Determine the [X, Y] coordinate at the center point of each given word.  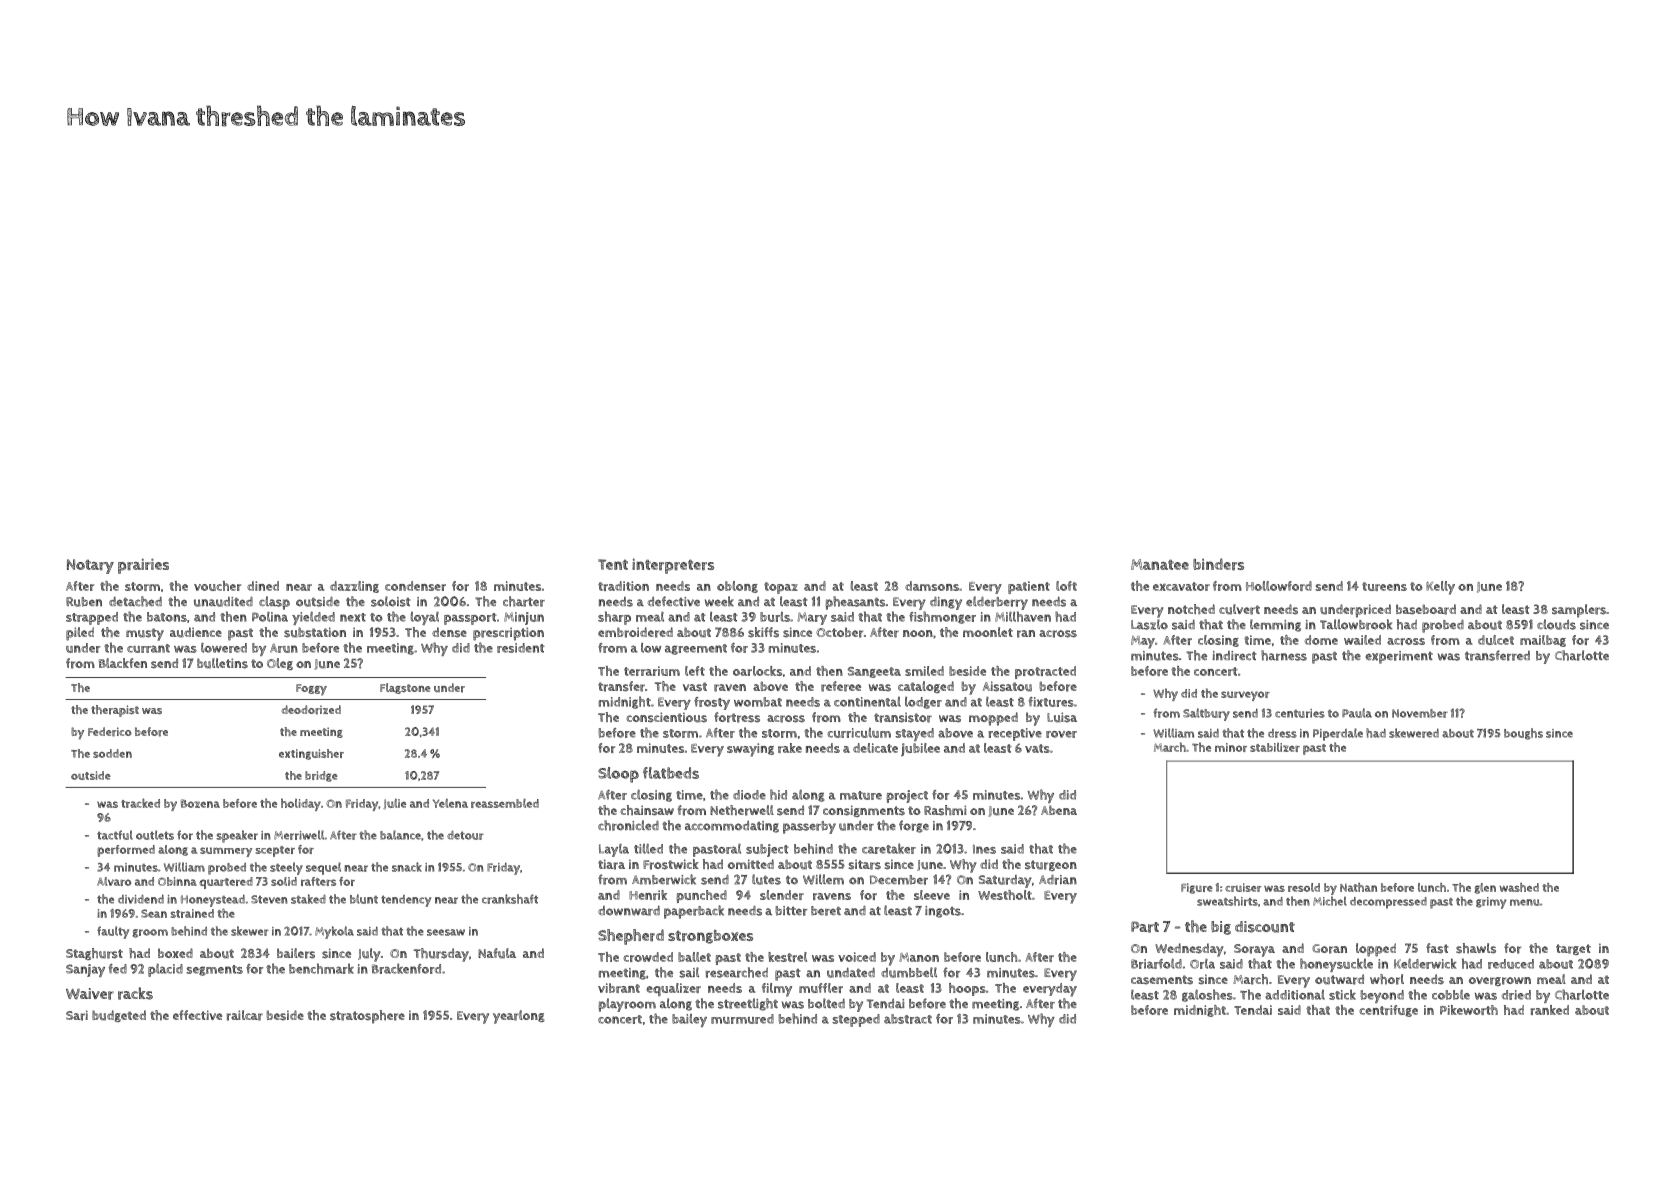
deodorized [311, 710]
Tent [613, 564]
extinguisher [311, 754]
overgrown [1500, 981]
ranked [1550, 1010]
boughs [1523, 734]
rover [1061, 734]
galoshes [1207, 995]
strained [192, 913]
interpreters [673, 566]
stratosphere [367, 1017]
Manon [919, 957]
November [1420, 713]
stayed [914, 734]
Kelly [1440, 588]
